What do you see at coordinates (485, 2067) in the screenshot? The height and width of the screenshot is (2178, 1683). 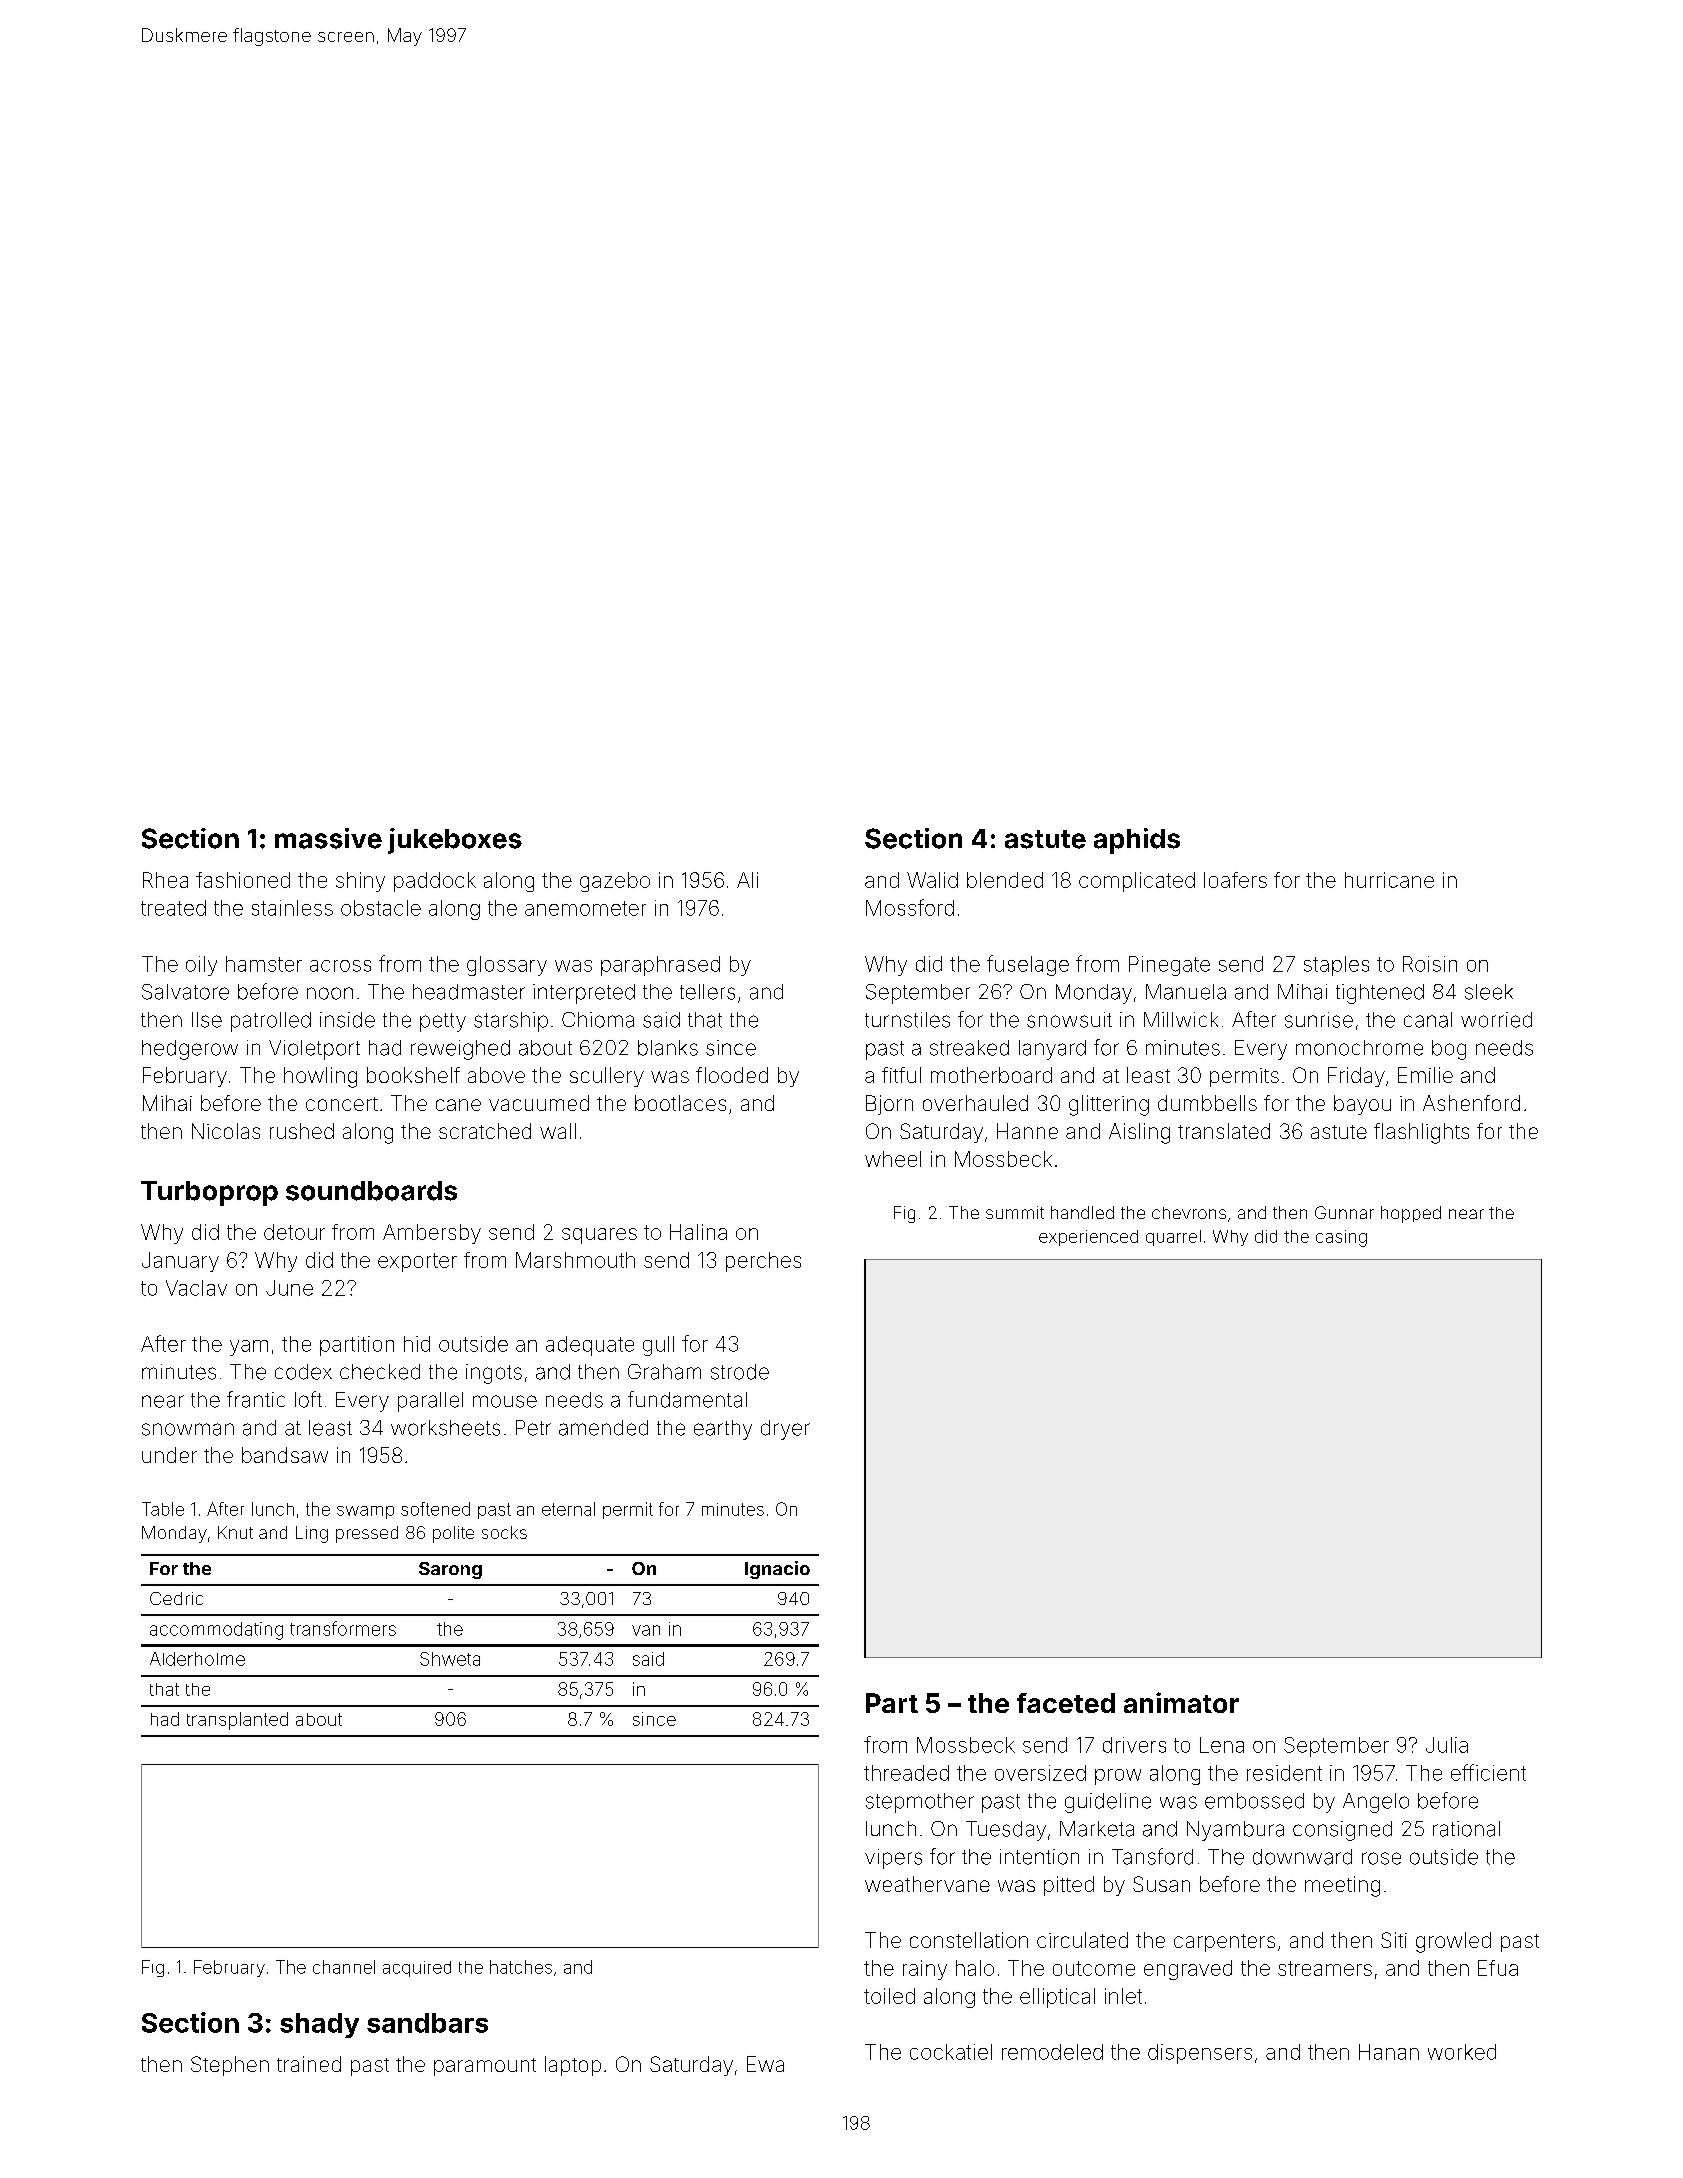 I see `paramount` at bounding box center [485, 2067].
